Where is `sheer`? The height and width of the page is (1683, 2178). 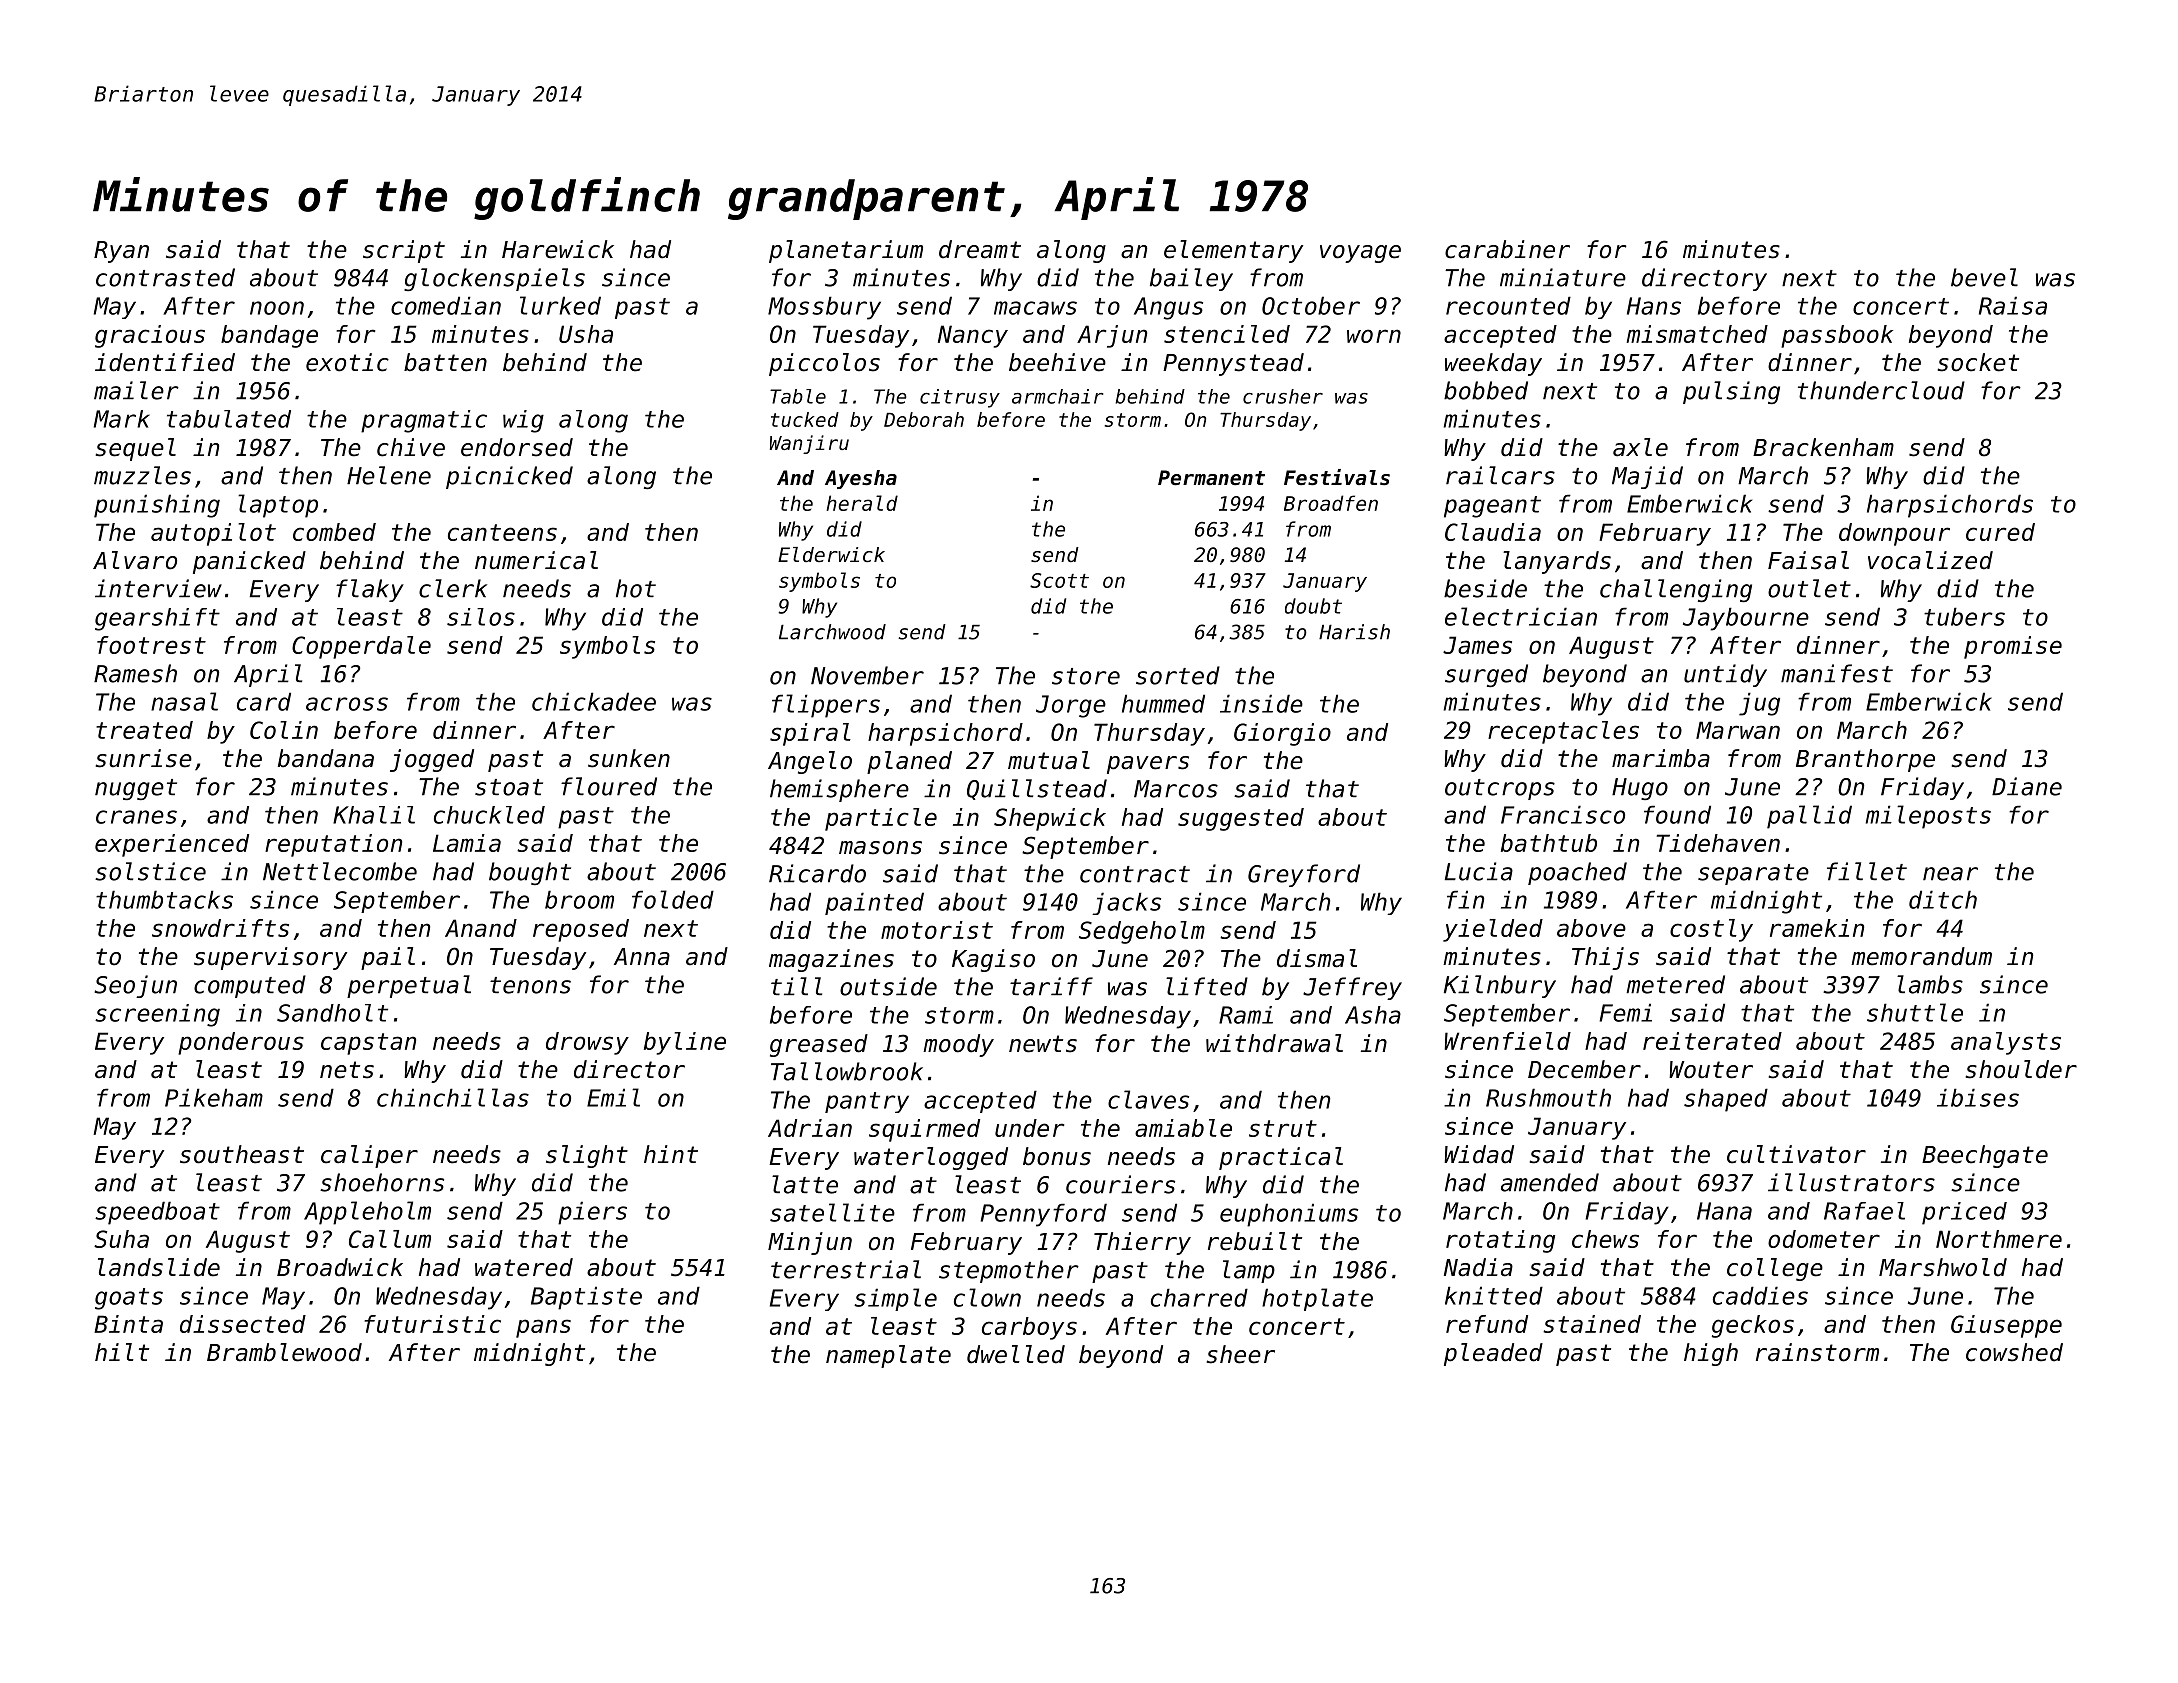
sheer is located at coordinates (1241, 1354).
